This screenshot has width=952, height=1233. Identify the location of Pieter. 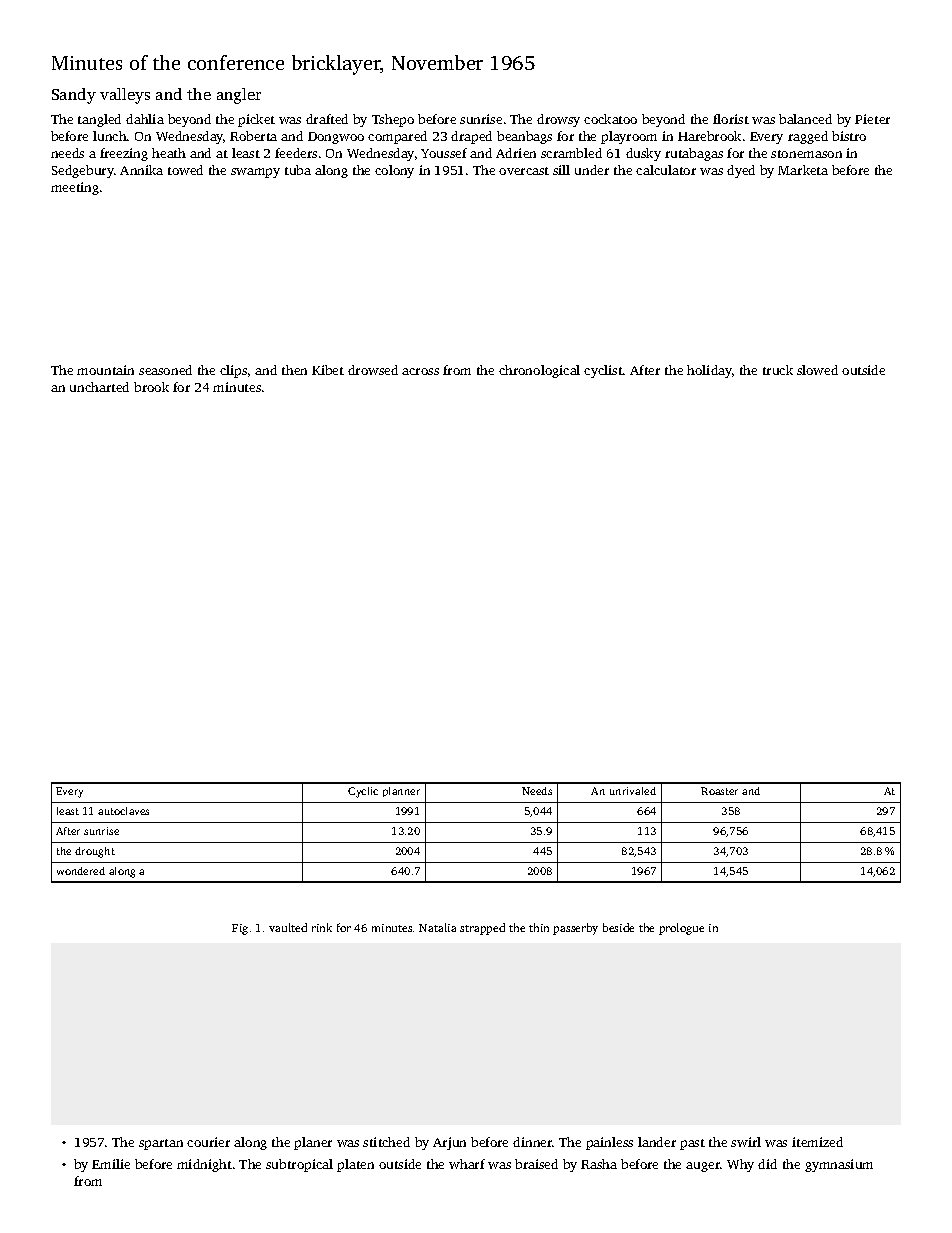
(872, 119).
